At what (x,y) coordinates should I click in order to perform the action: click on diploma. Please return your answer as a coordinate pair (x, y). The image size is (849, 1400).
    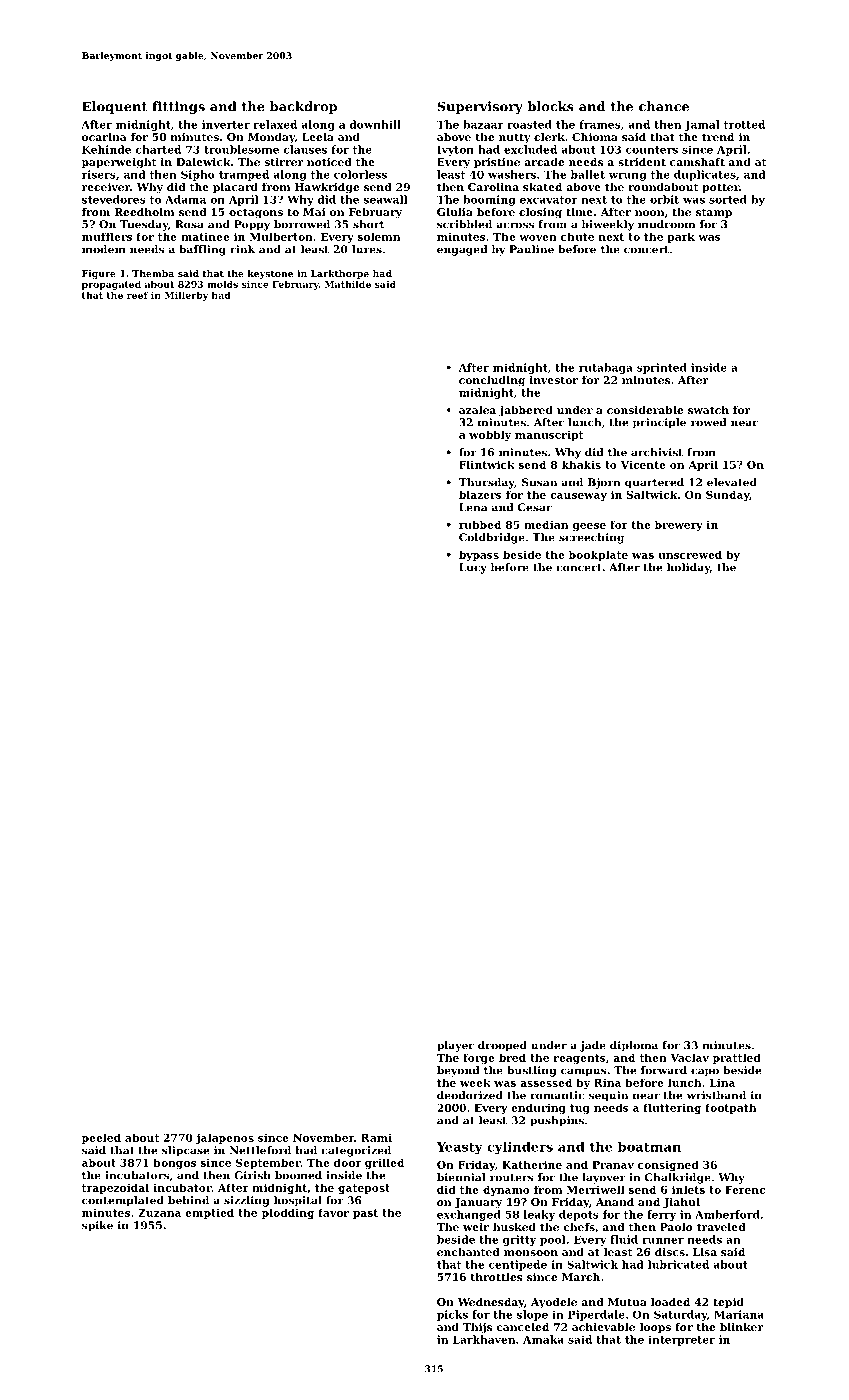
    Looking at the image, I should click on (634, 1046).
